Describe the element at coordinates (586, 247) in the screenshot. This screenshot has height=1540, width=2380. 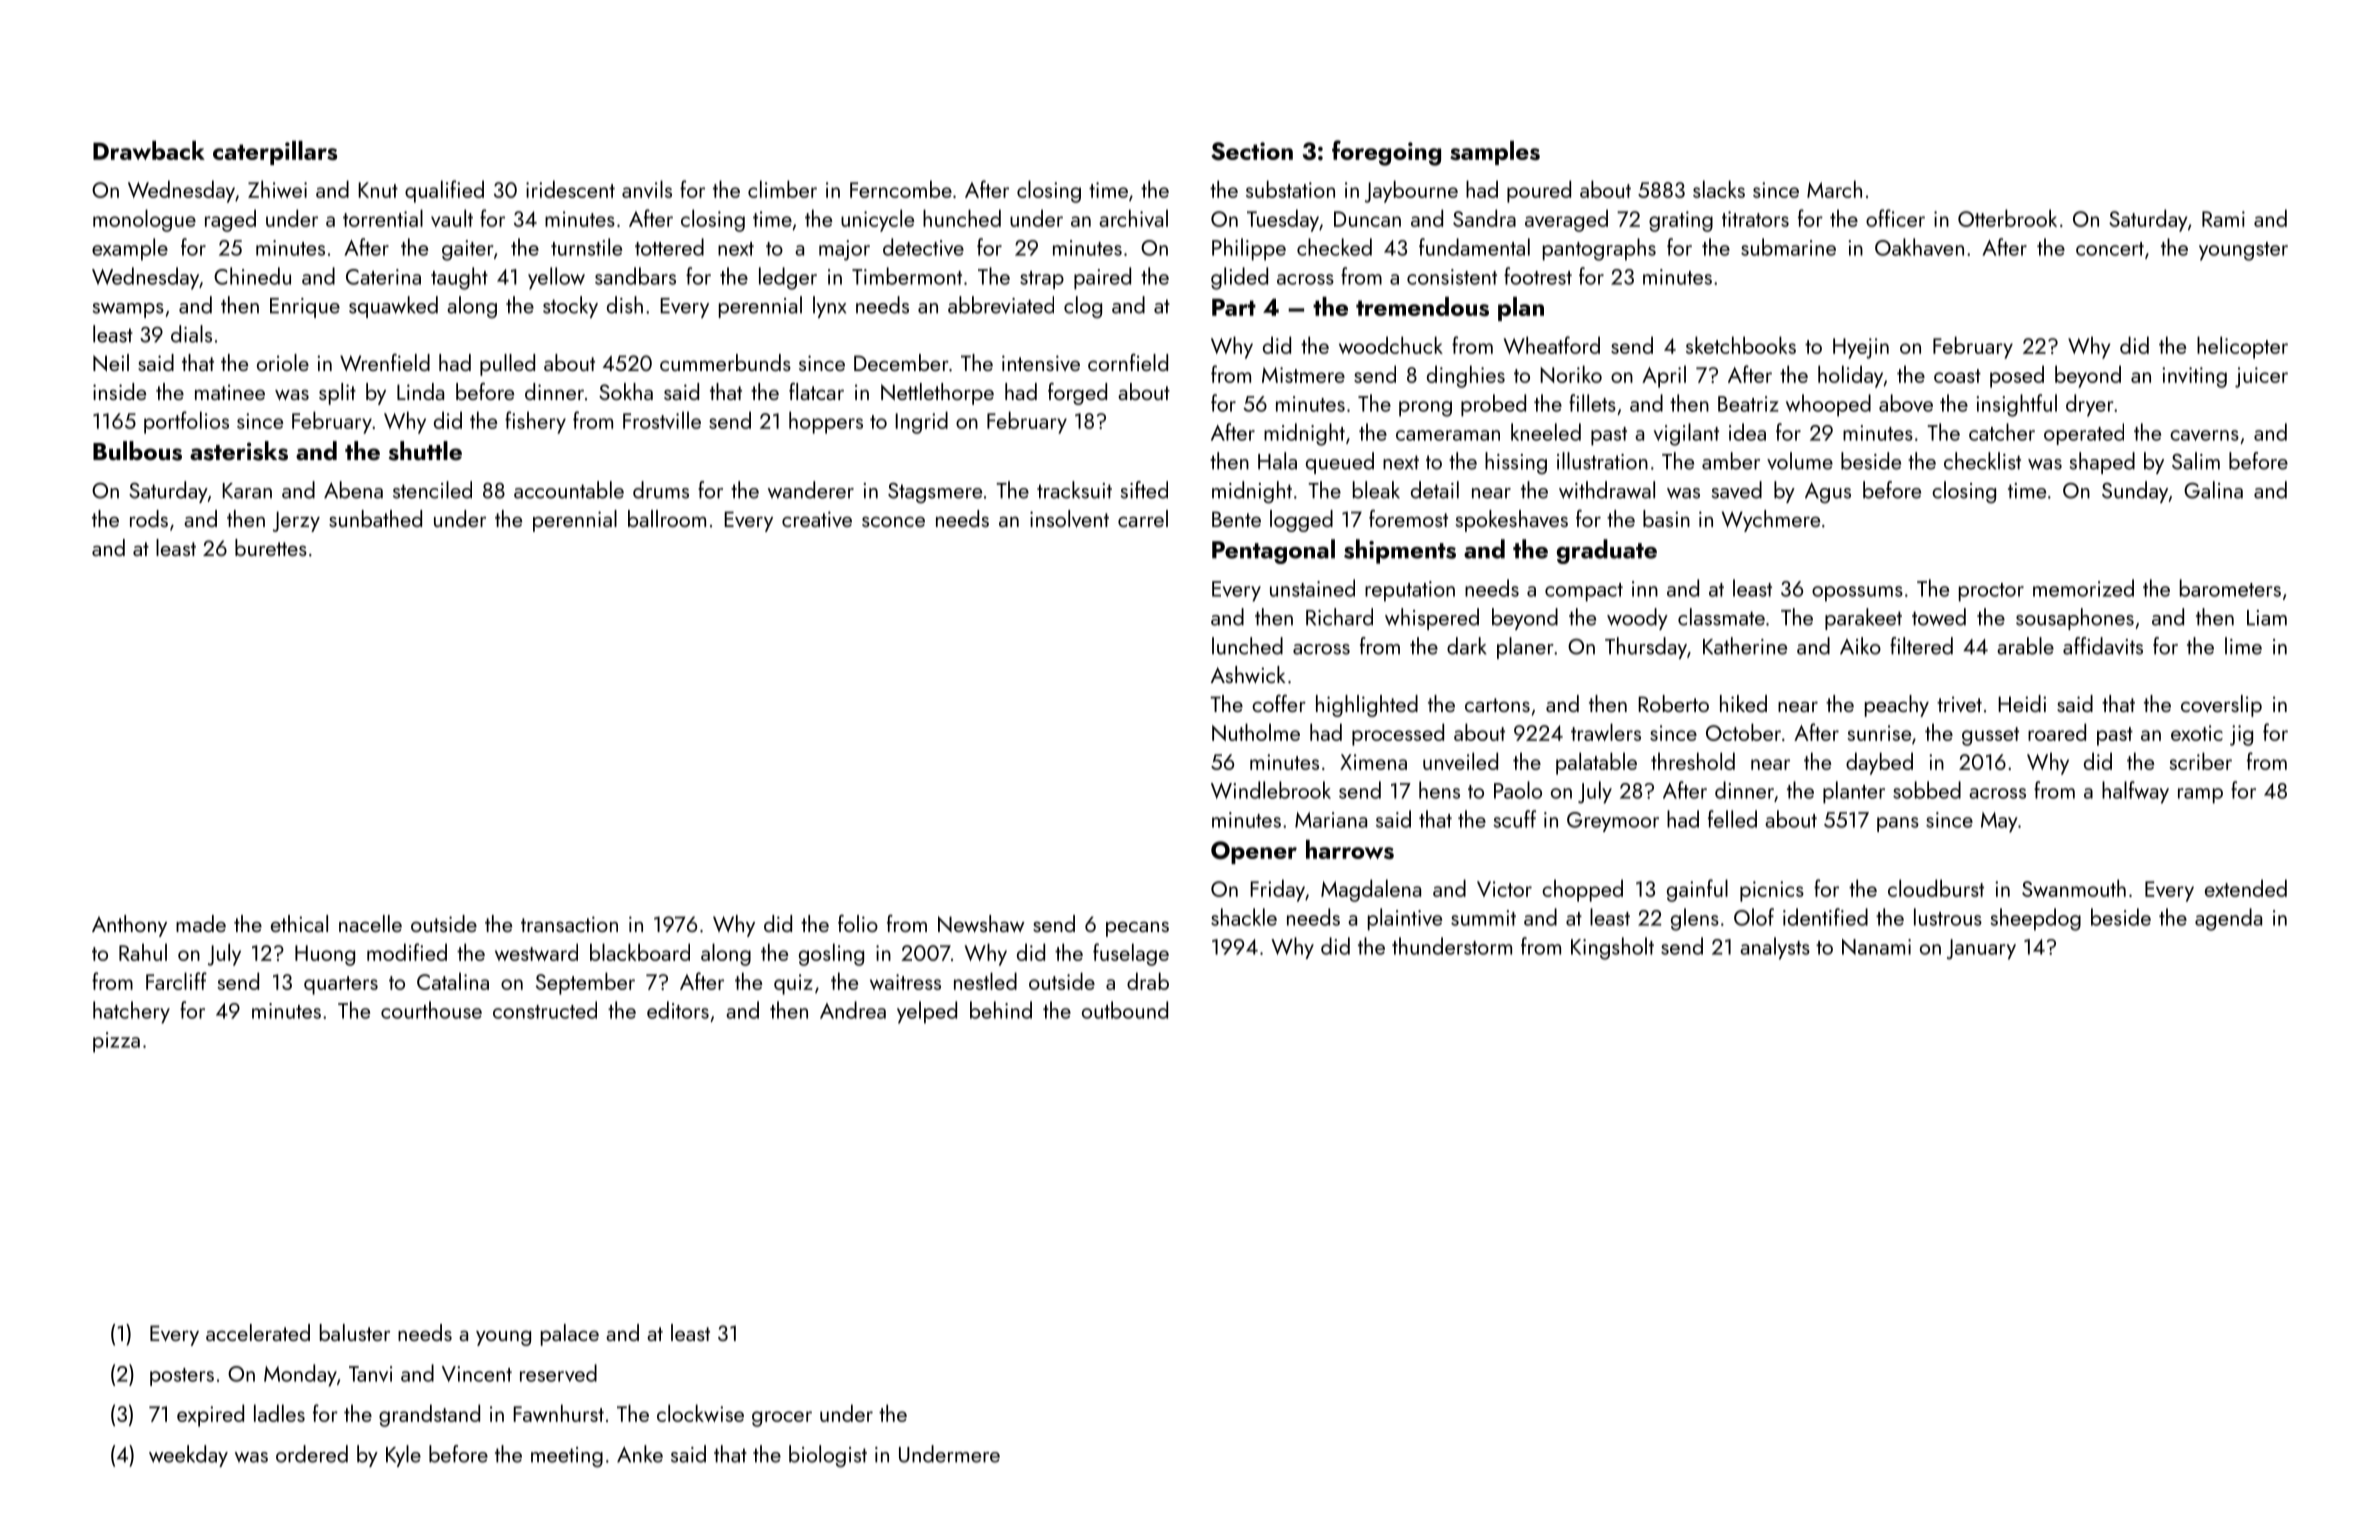
I see `turnstile` at that location.
